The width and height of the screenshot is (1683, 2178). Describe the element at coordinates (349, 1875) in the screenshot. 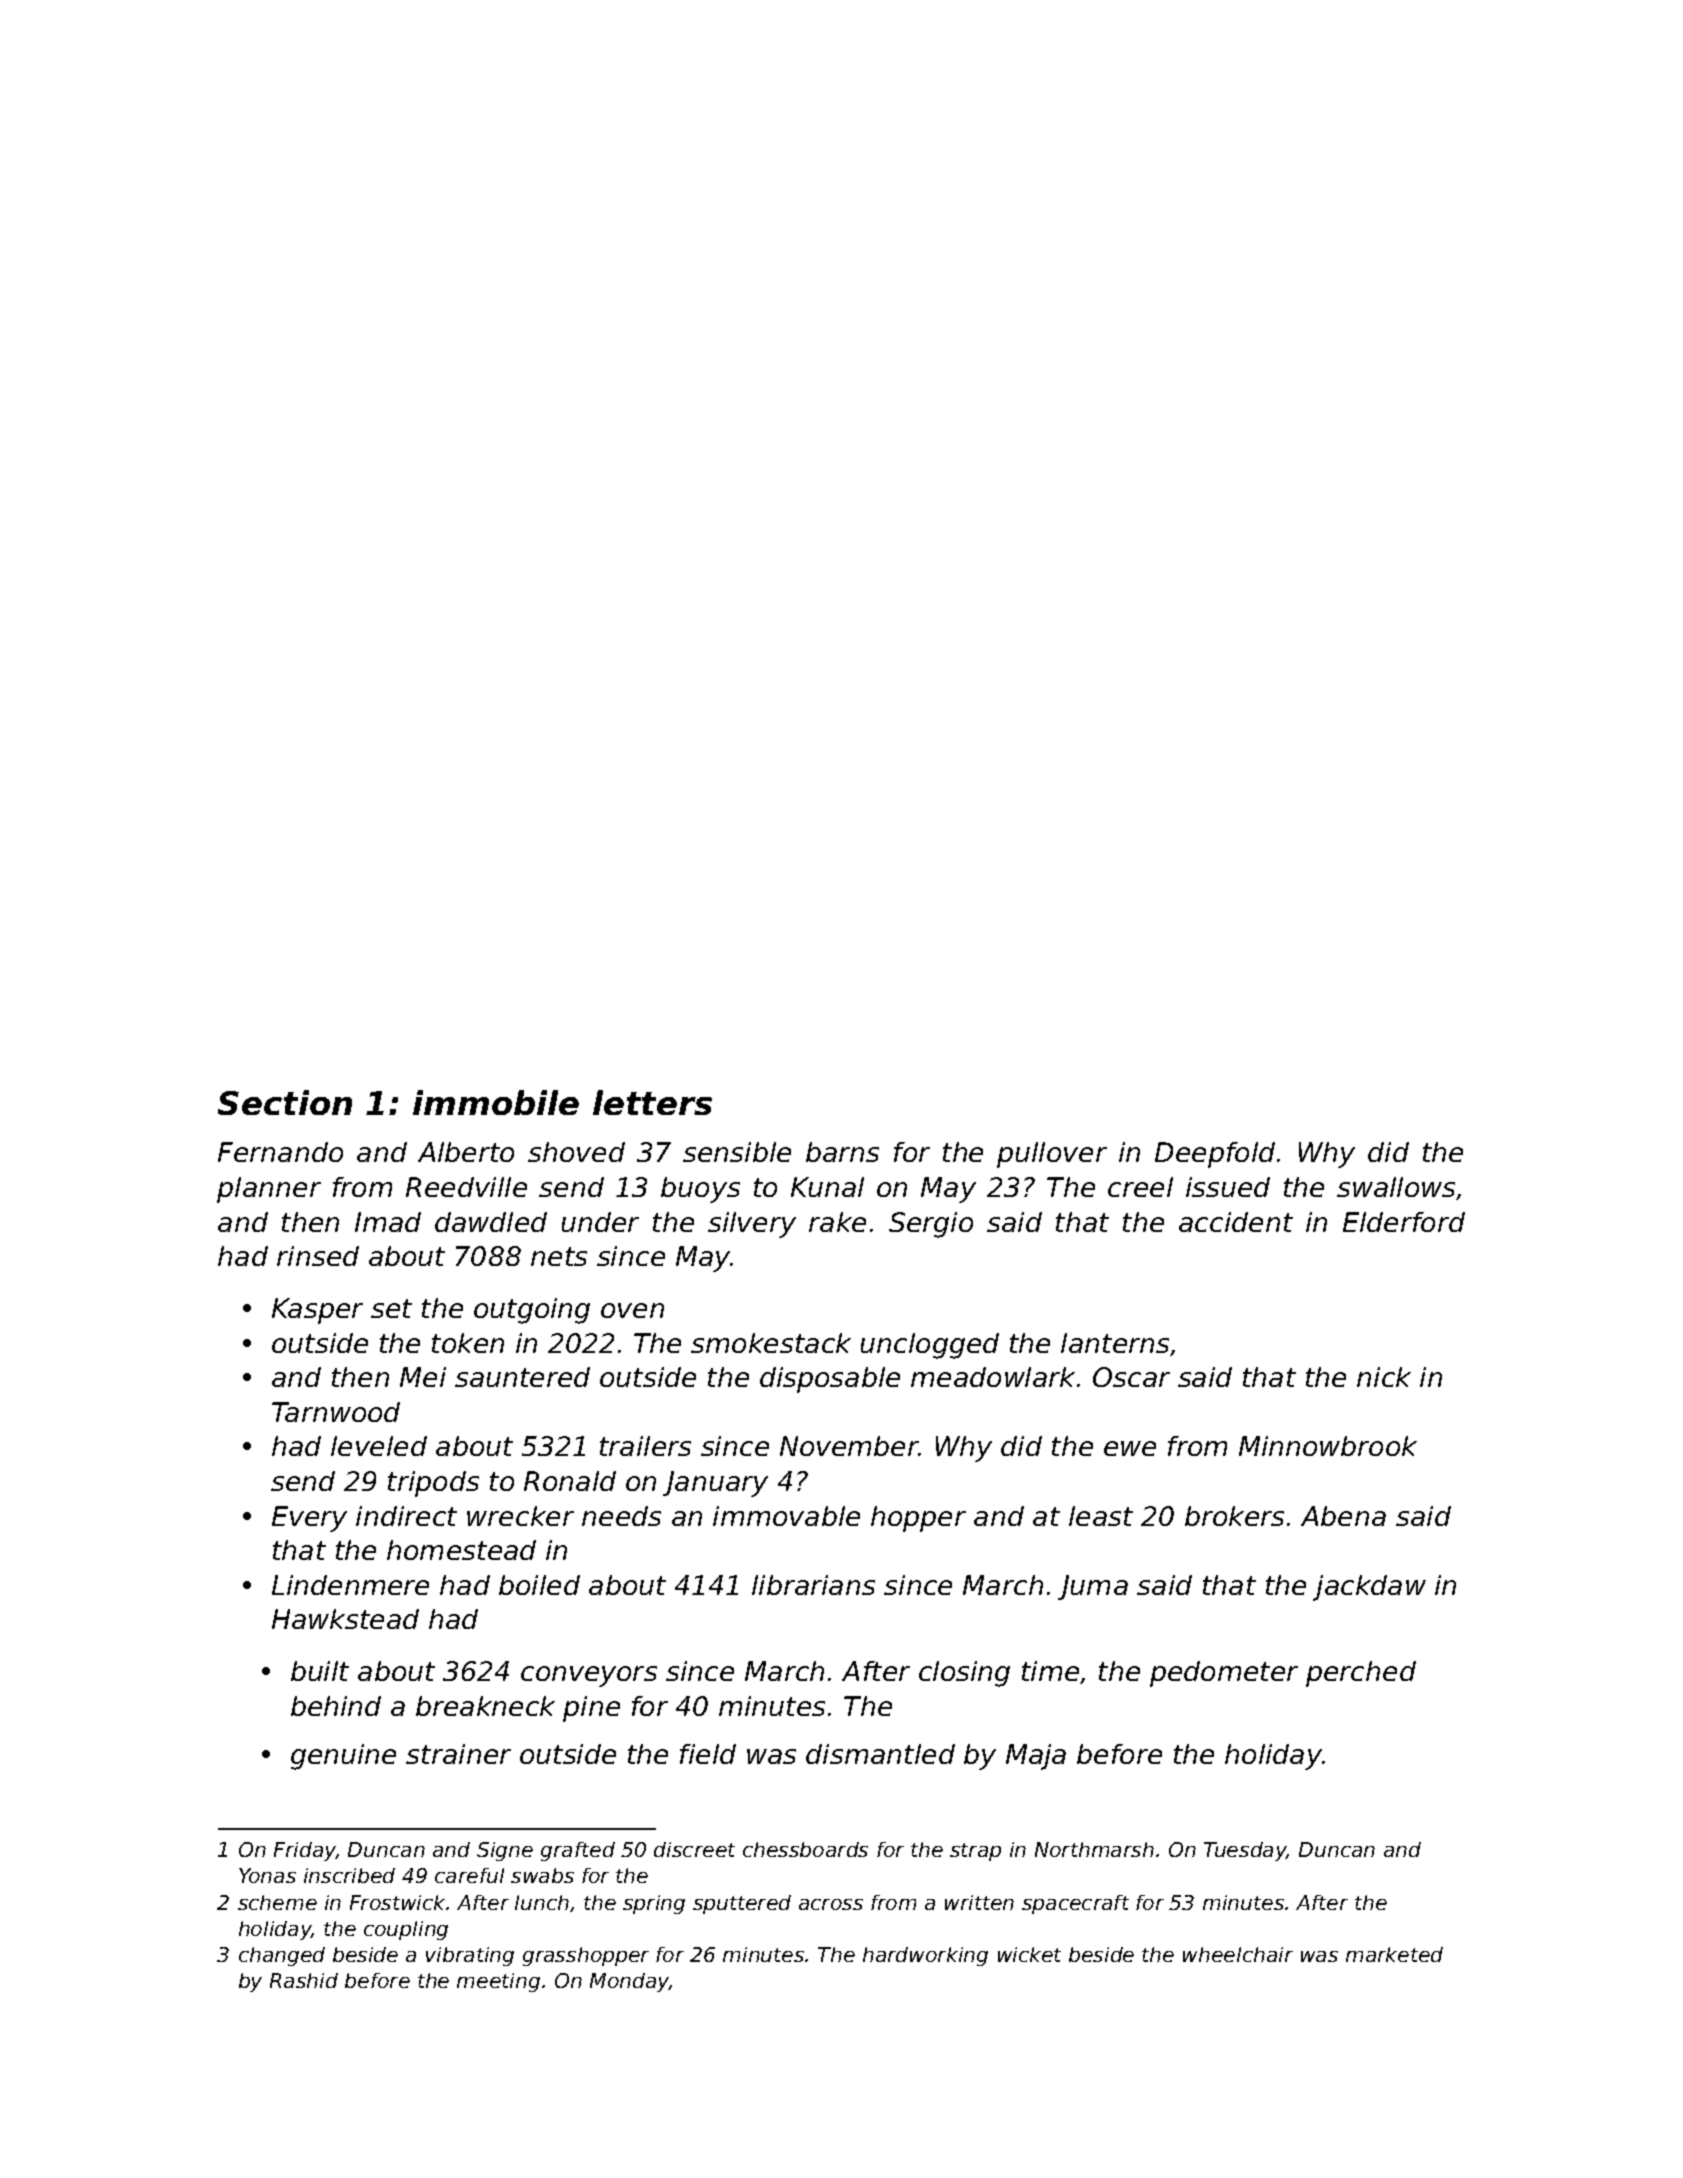

I see `inscribed` at that location.
